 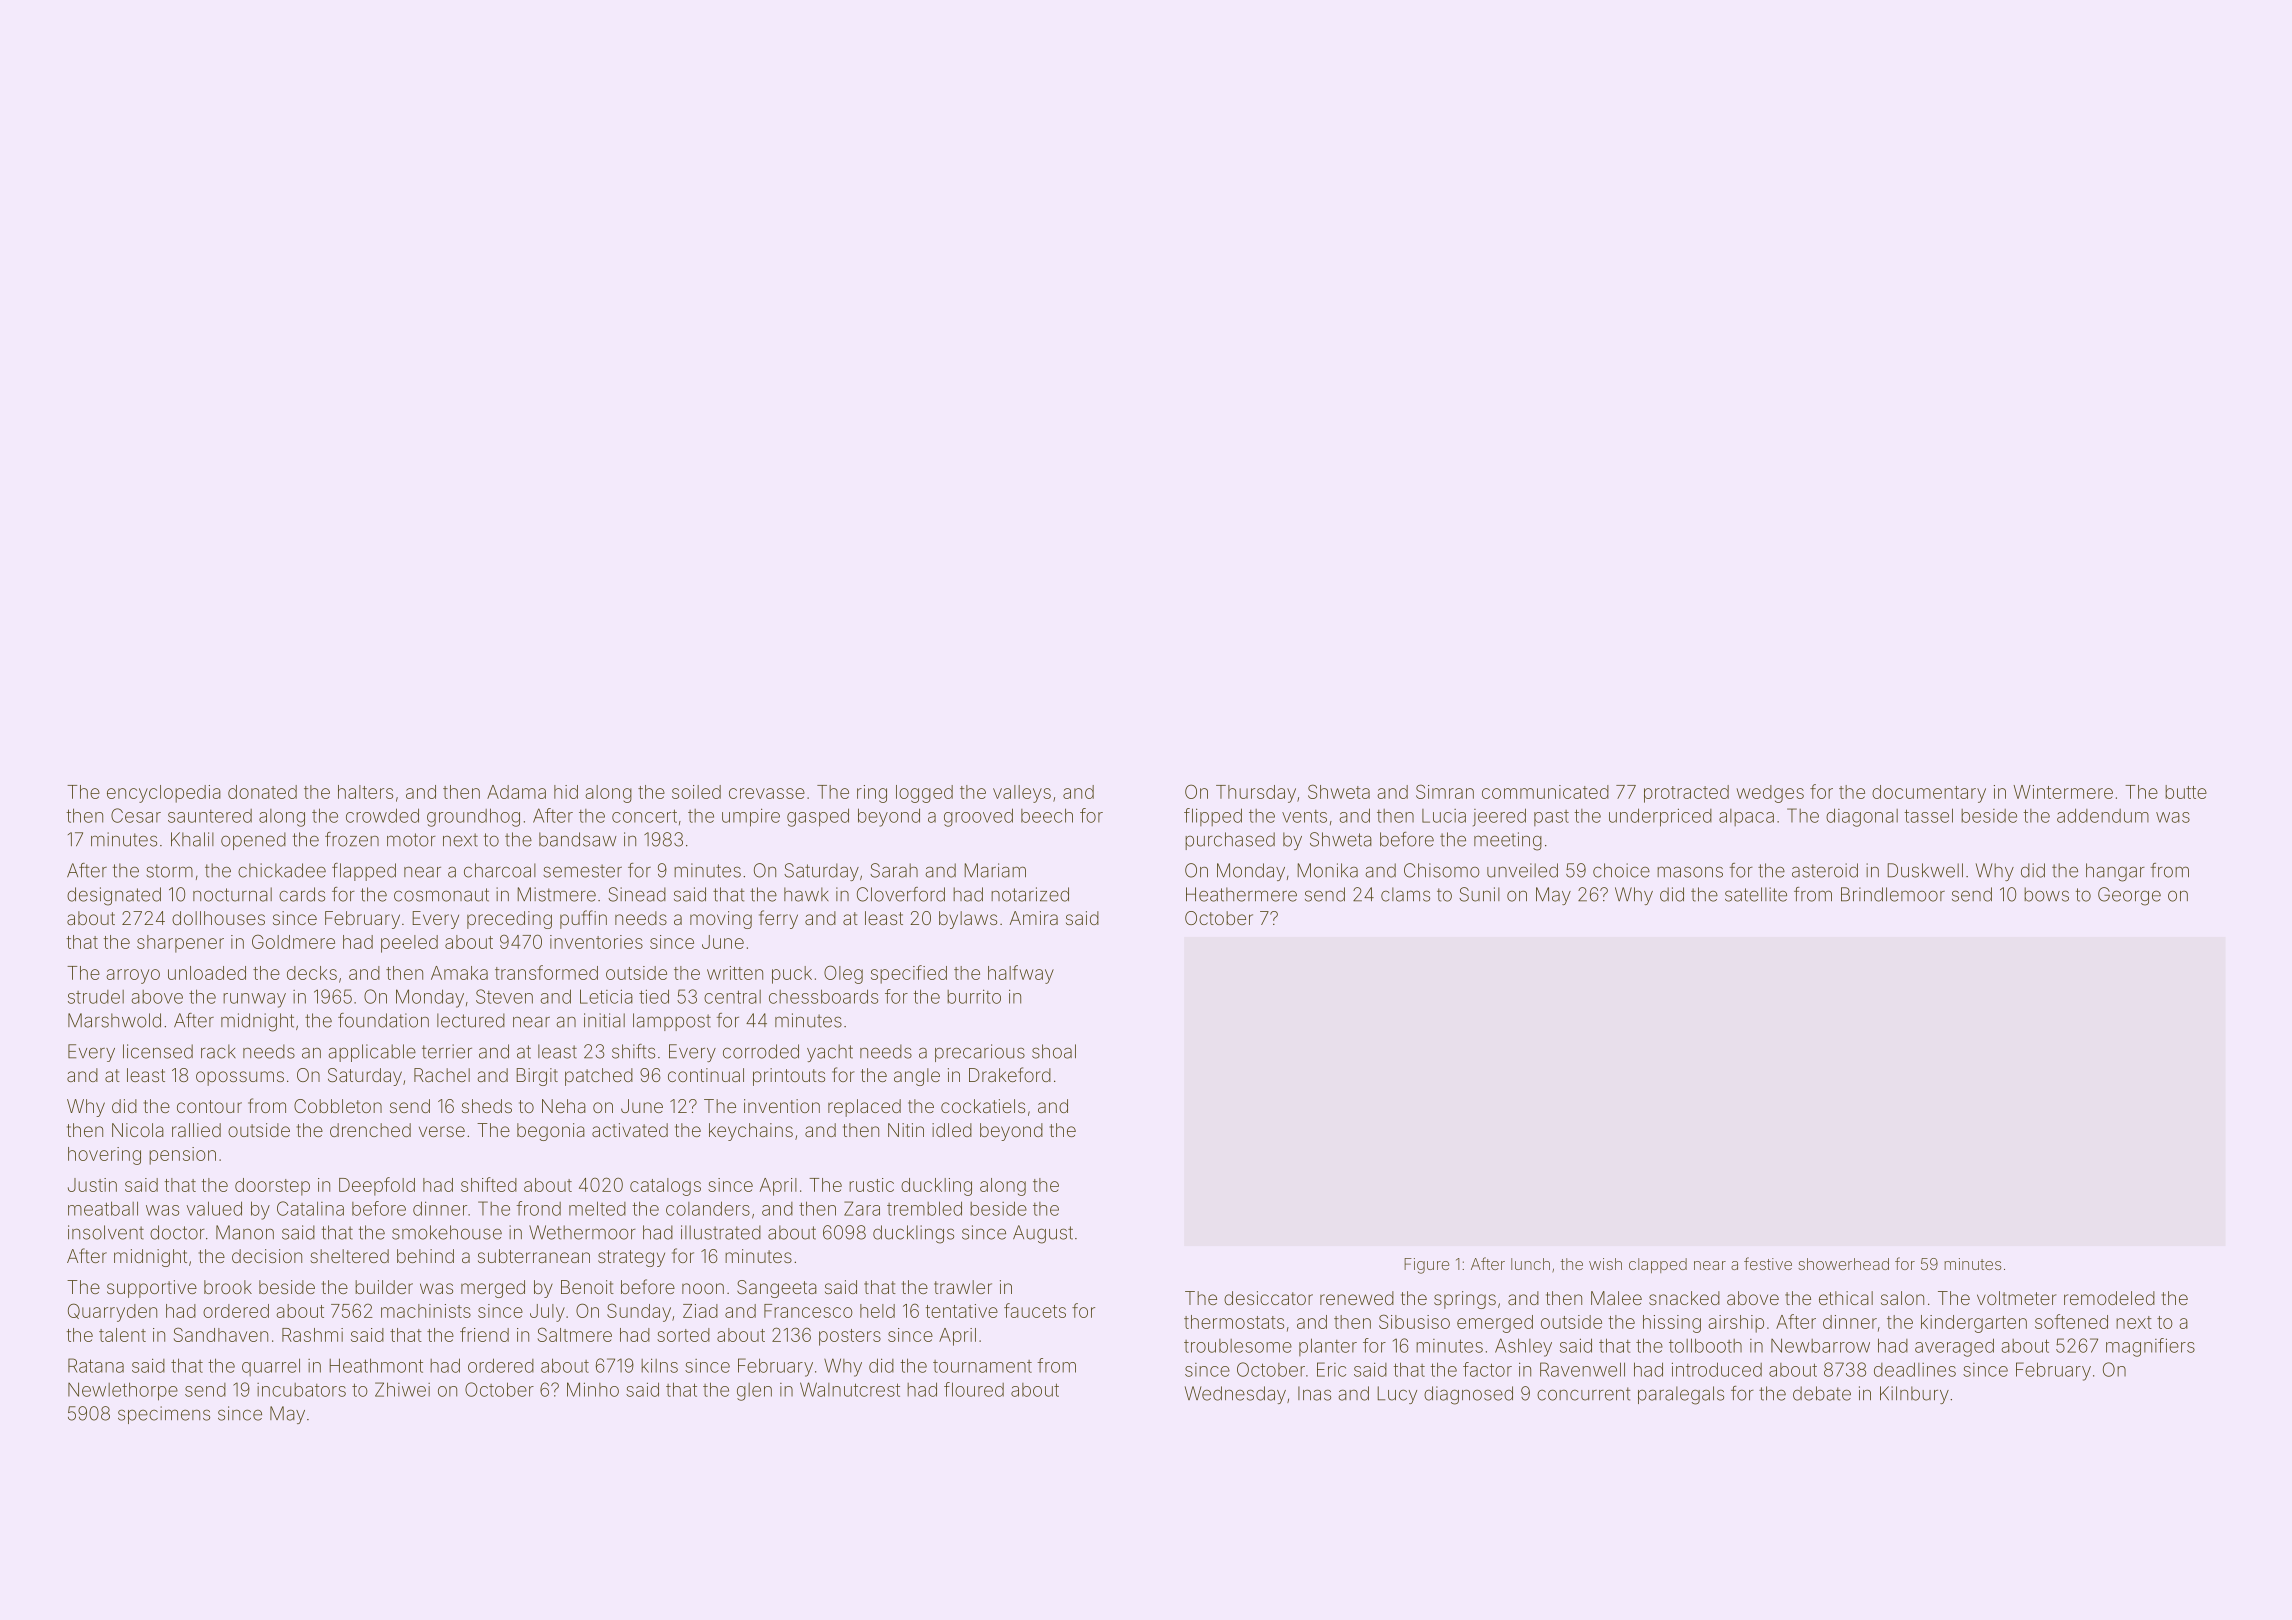 I want to click on August, so click(x=1043, y=1234).
